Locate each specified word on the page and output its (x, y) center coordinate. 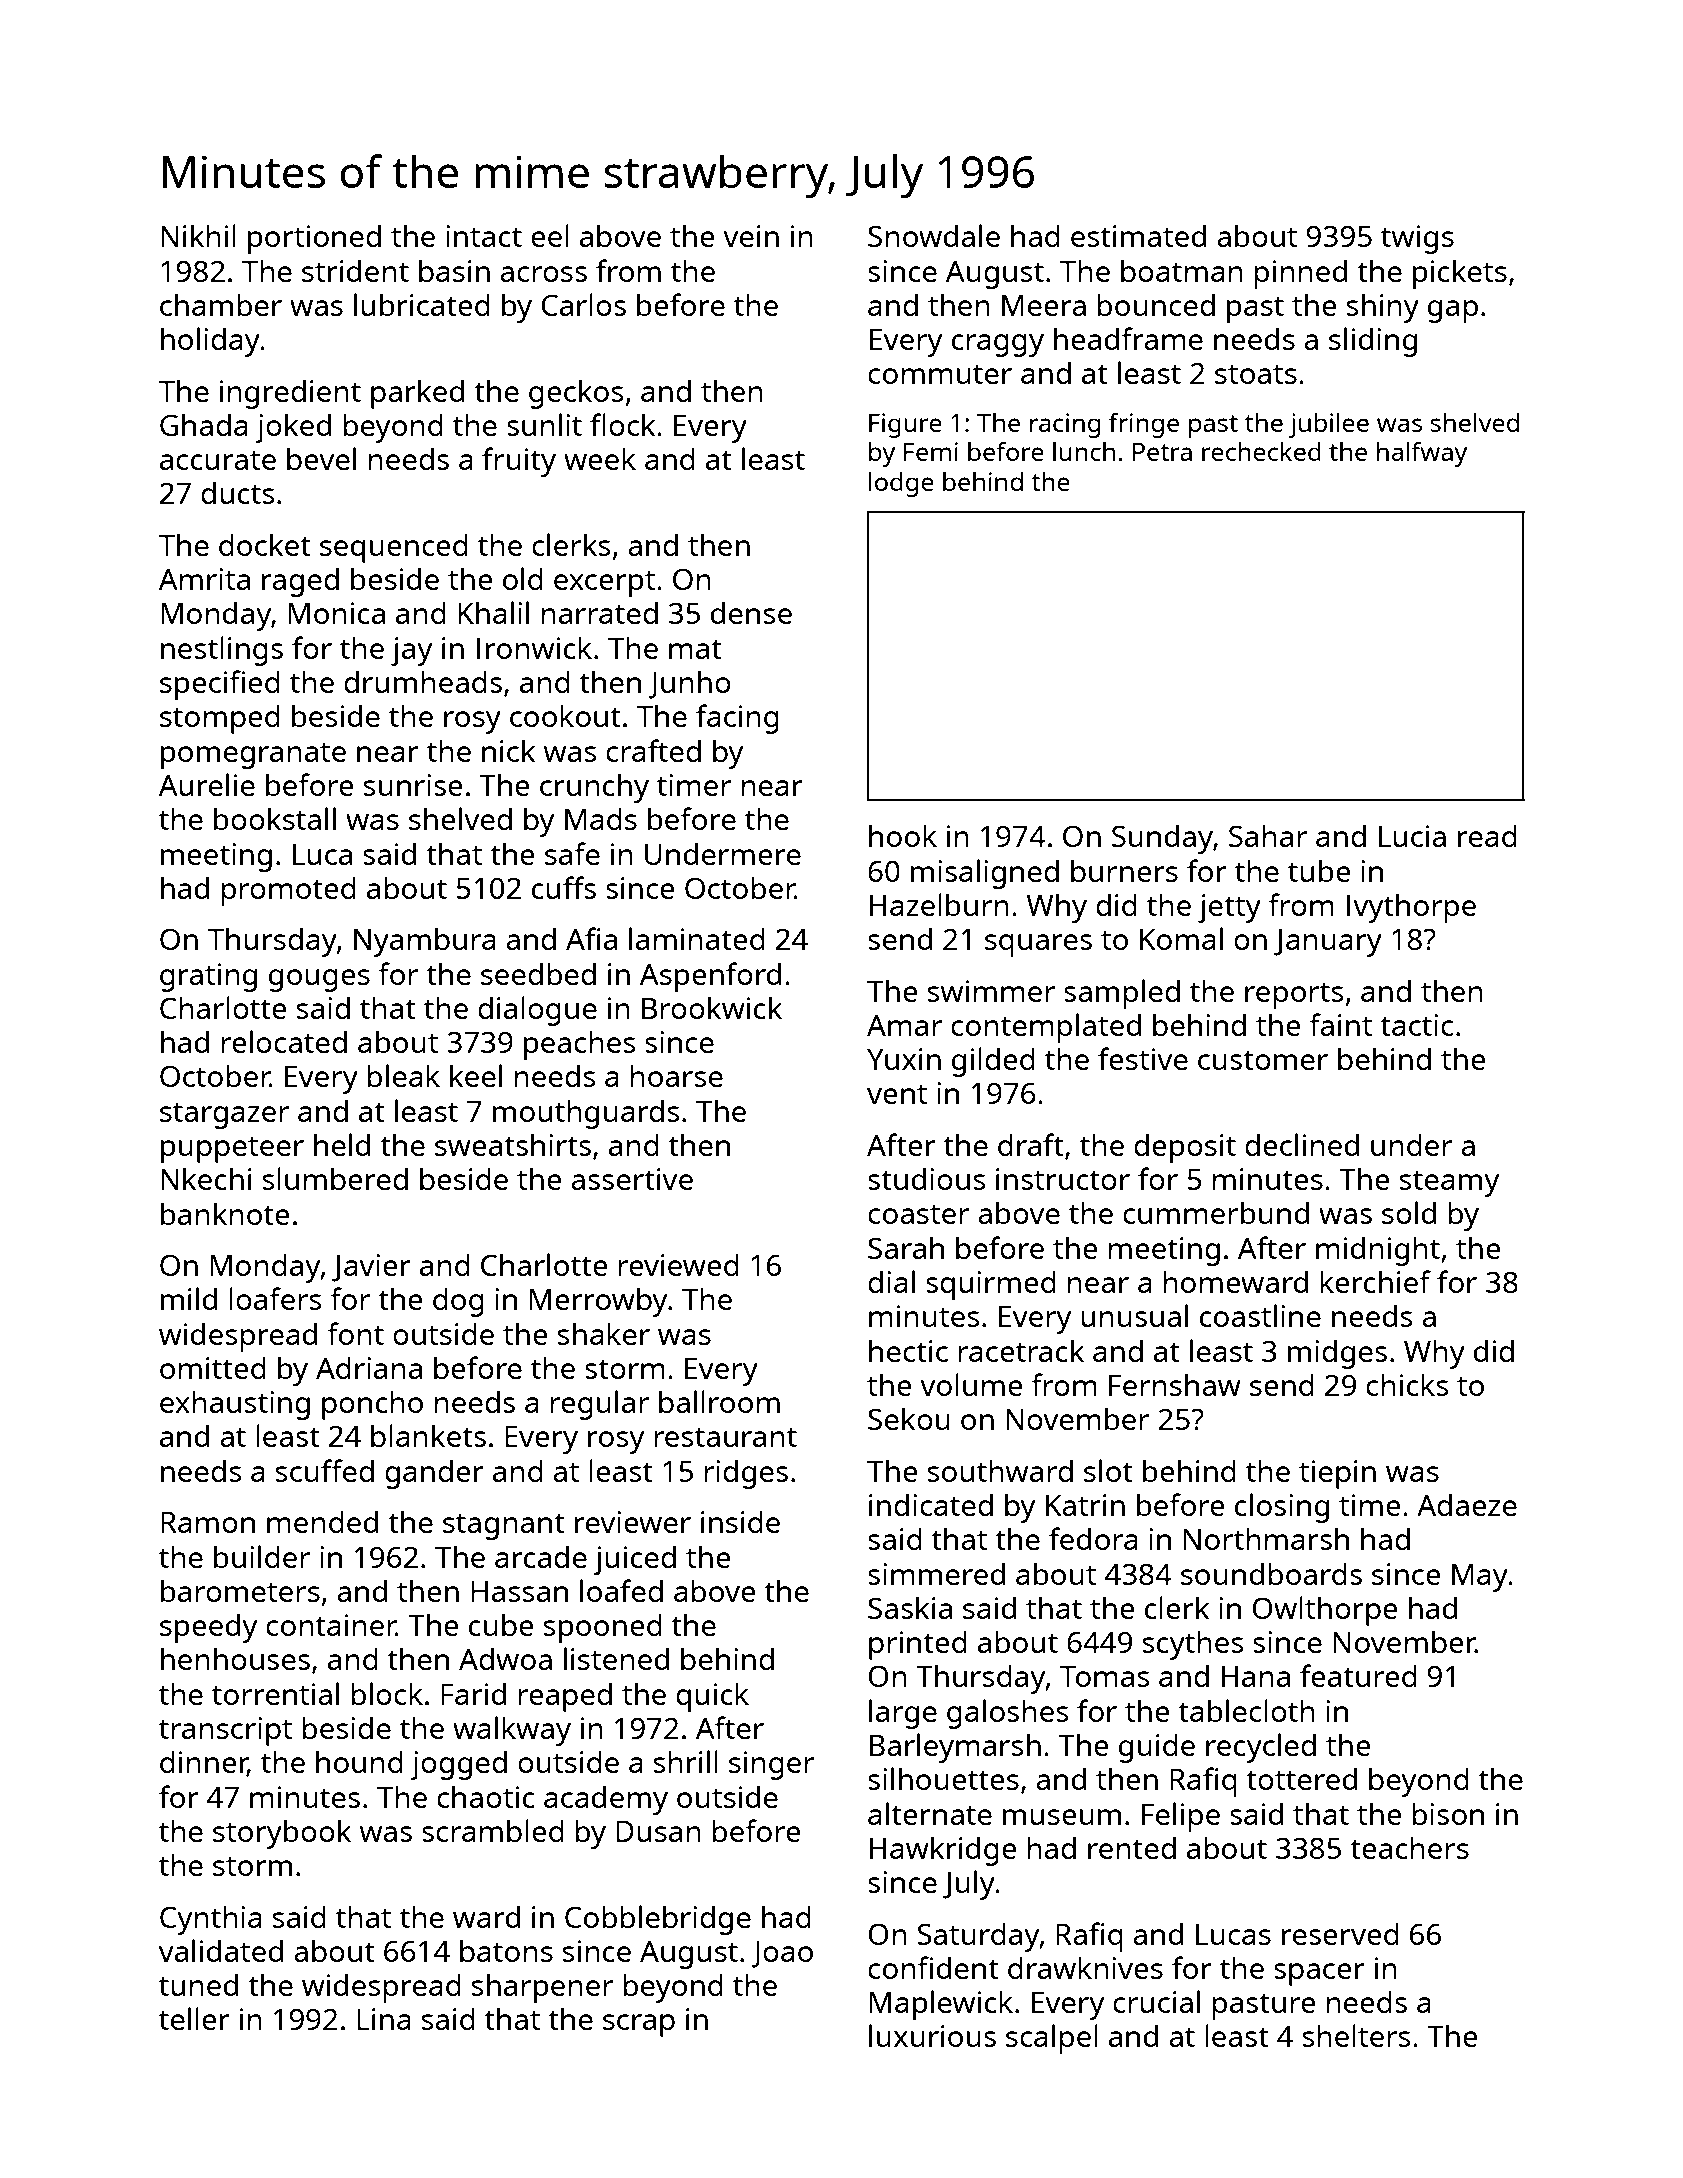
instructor (1063, 1179)
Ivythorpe (1411, 908)
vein (751, 236)
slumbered (335, 1178)
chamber (221, 305)
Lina (384, 2019)
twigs (1417, 239)
